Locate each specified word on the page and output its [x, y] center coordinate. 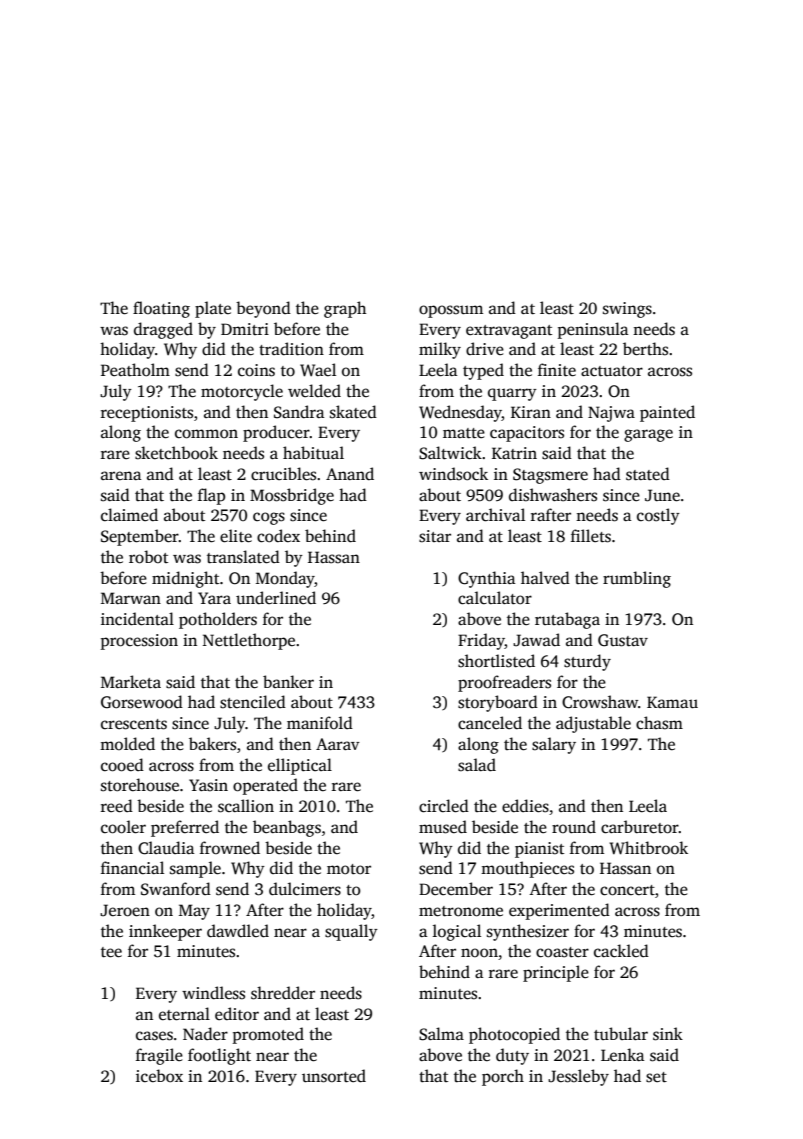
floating [161, 309]
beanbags [287, 828]
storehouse [140, 785]
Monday [285, 579]
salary [554, 745]
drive [485, 348]
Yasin [208, 785]
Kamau [672, 702]
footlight [219, 1056]
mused [443, 827]
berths [645, 349]
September [140, 537]
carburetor [640, 827]
